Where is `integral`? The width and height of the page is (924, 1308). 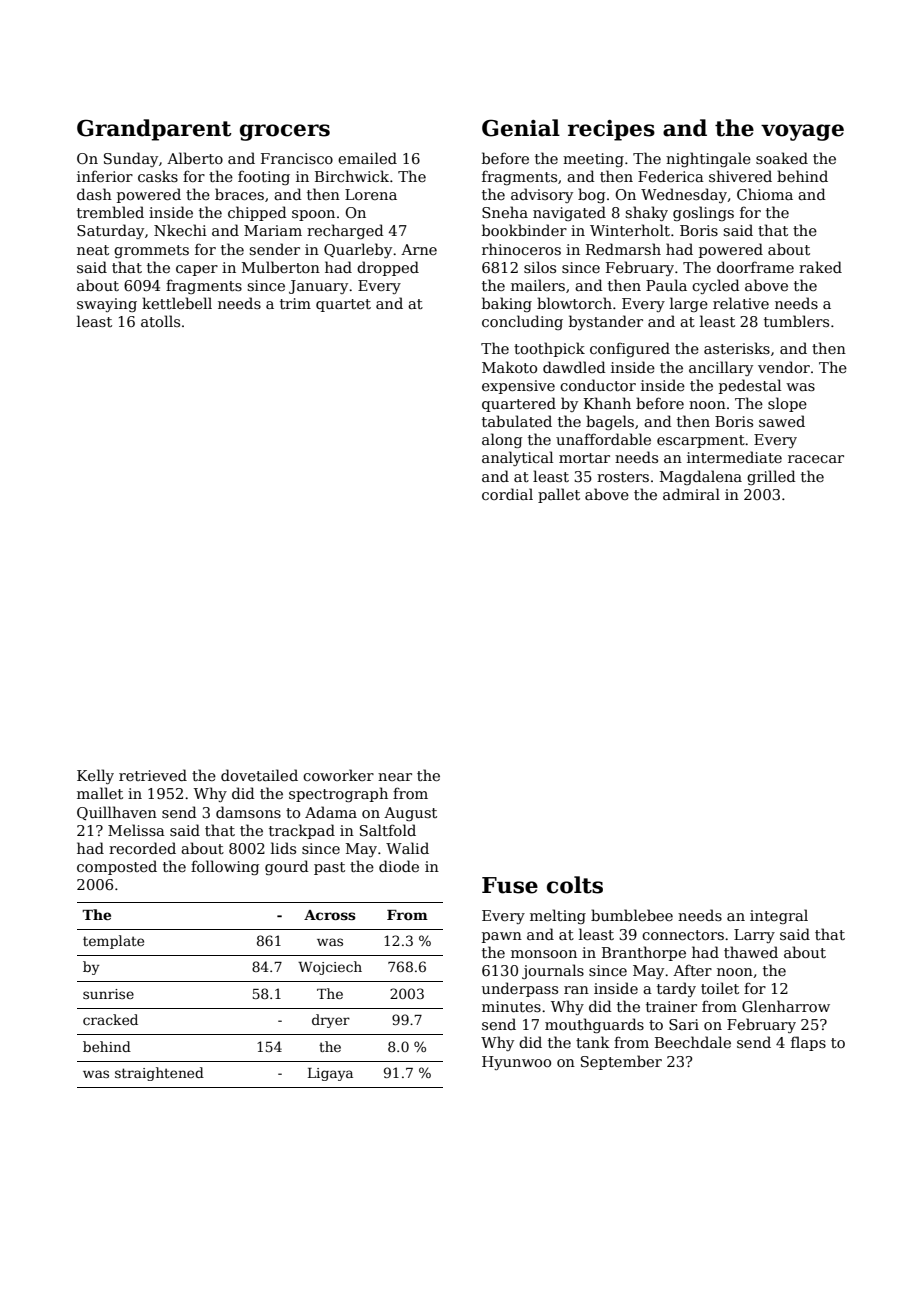 integral is located at coordinates (779, 916).
